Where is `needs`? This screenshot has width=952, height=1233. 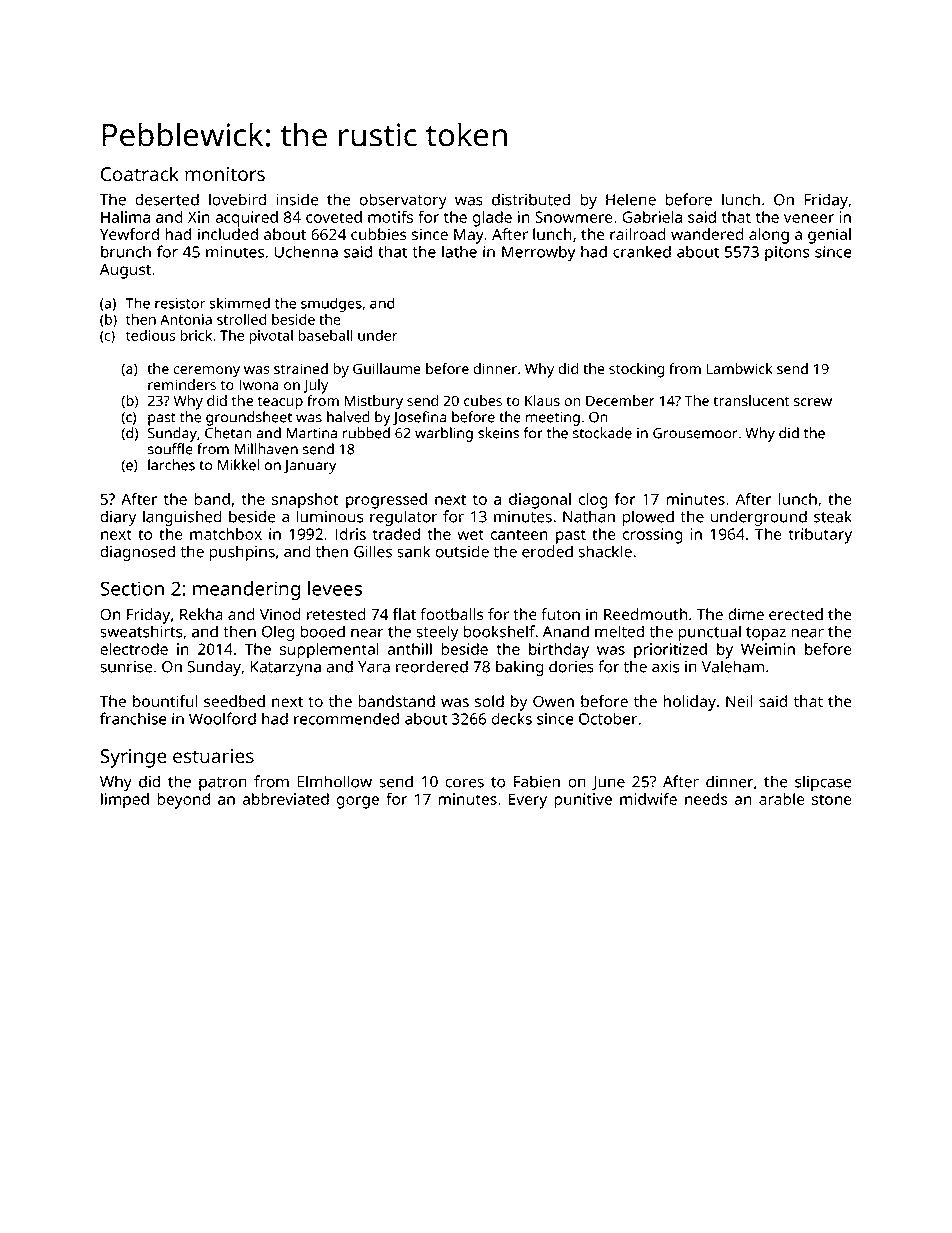 needs is located at coordinates (706, 799).
